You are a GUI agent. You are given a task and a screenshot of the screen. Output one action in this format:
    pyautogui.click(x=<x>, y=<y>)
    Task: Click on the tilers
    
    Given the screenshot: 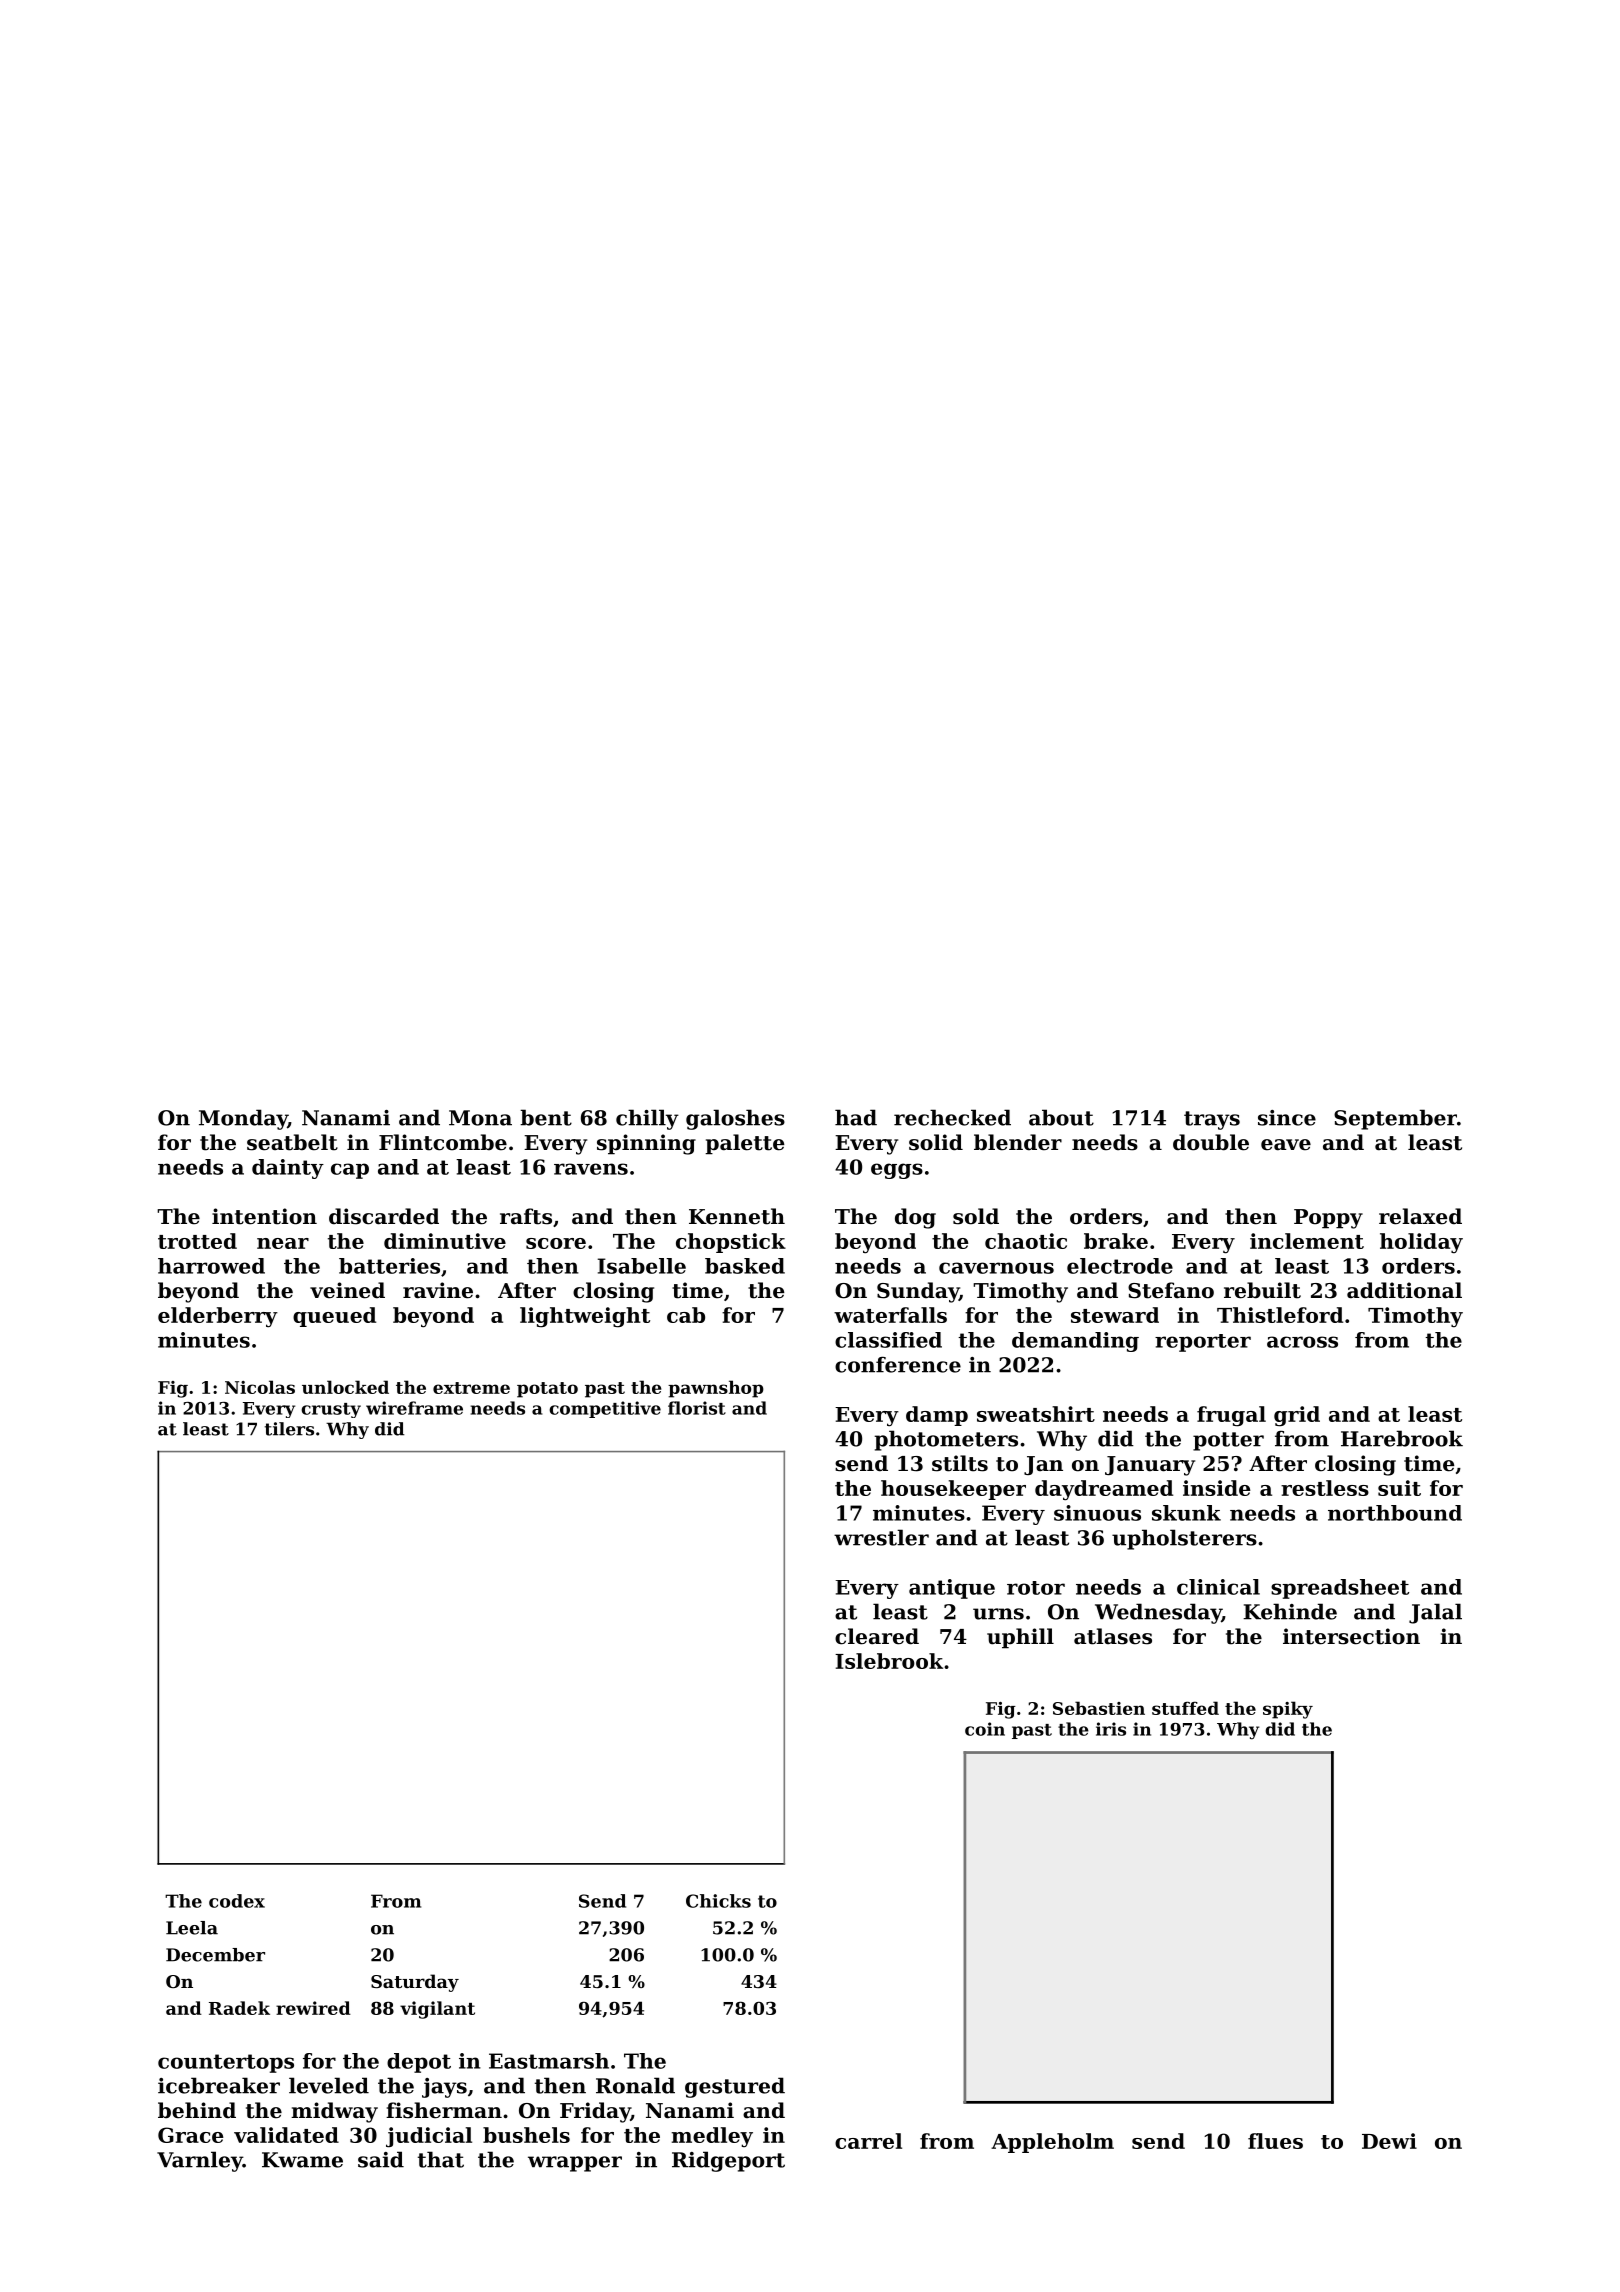 What is the action you would take?
    pyautogui.click(x=289, y=1429)
